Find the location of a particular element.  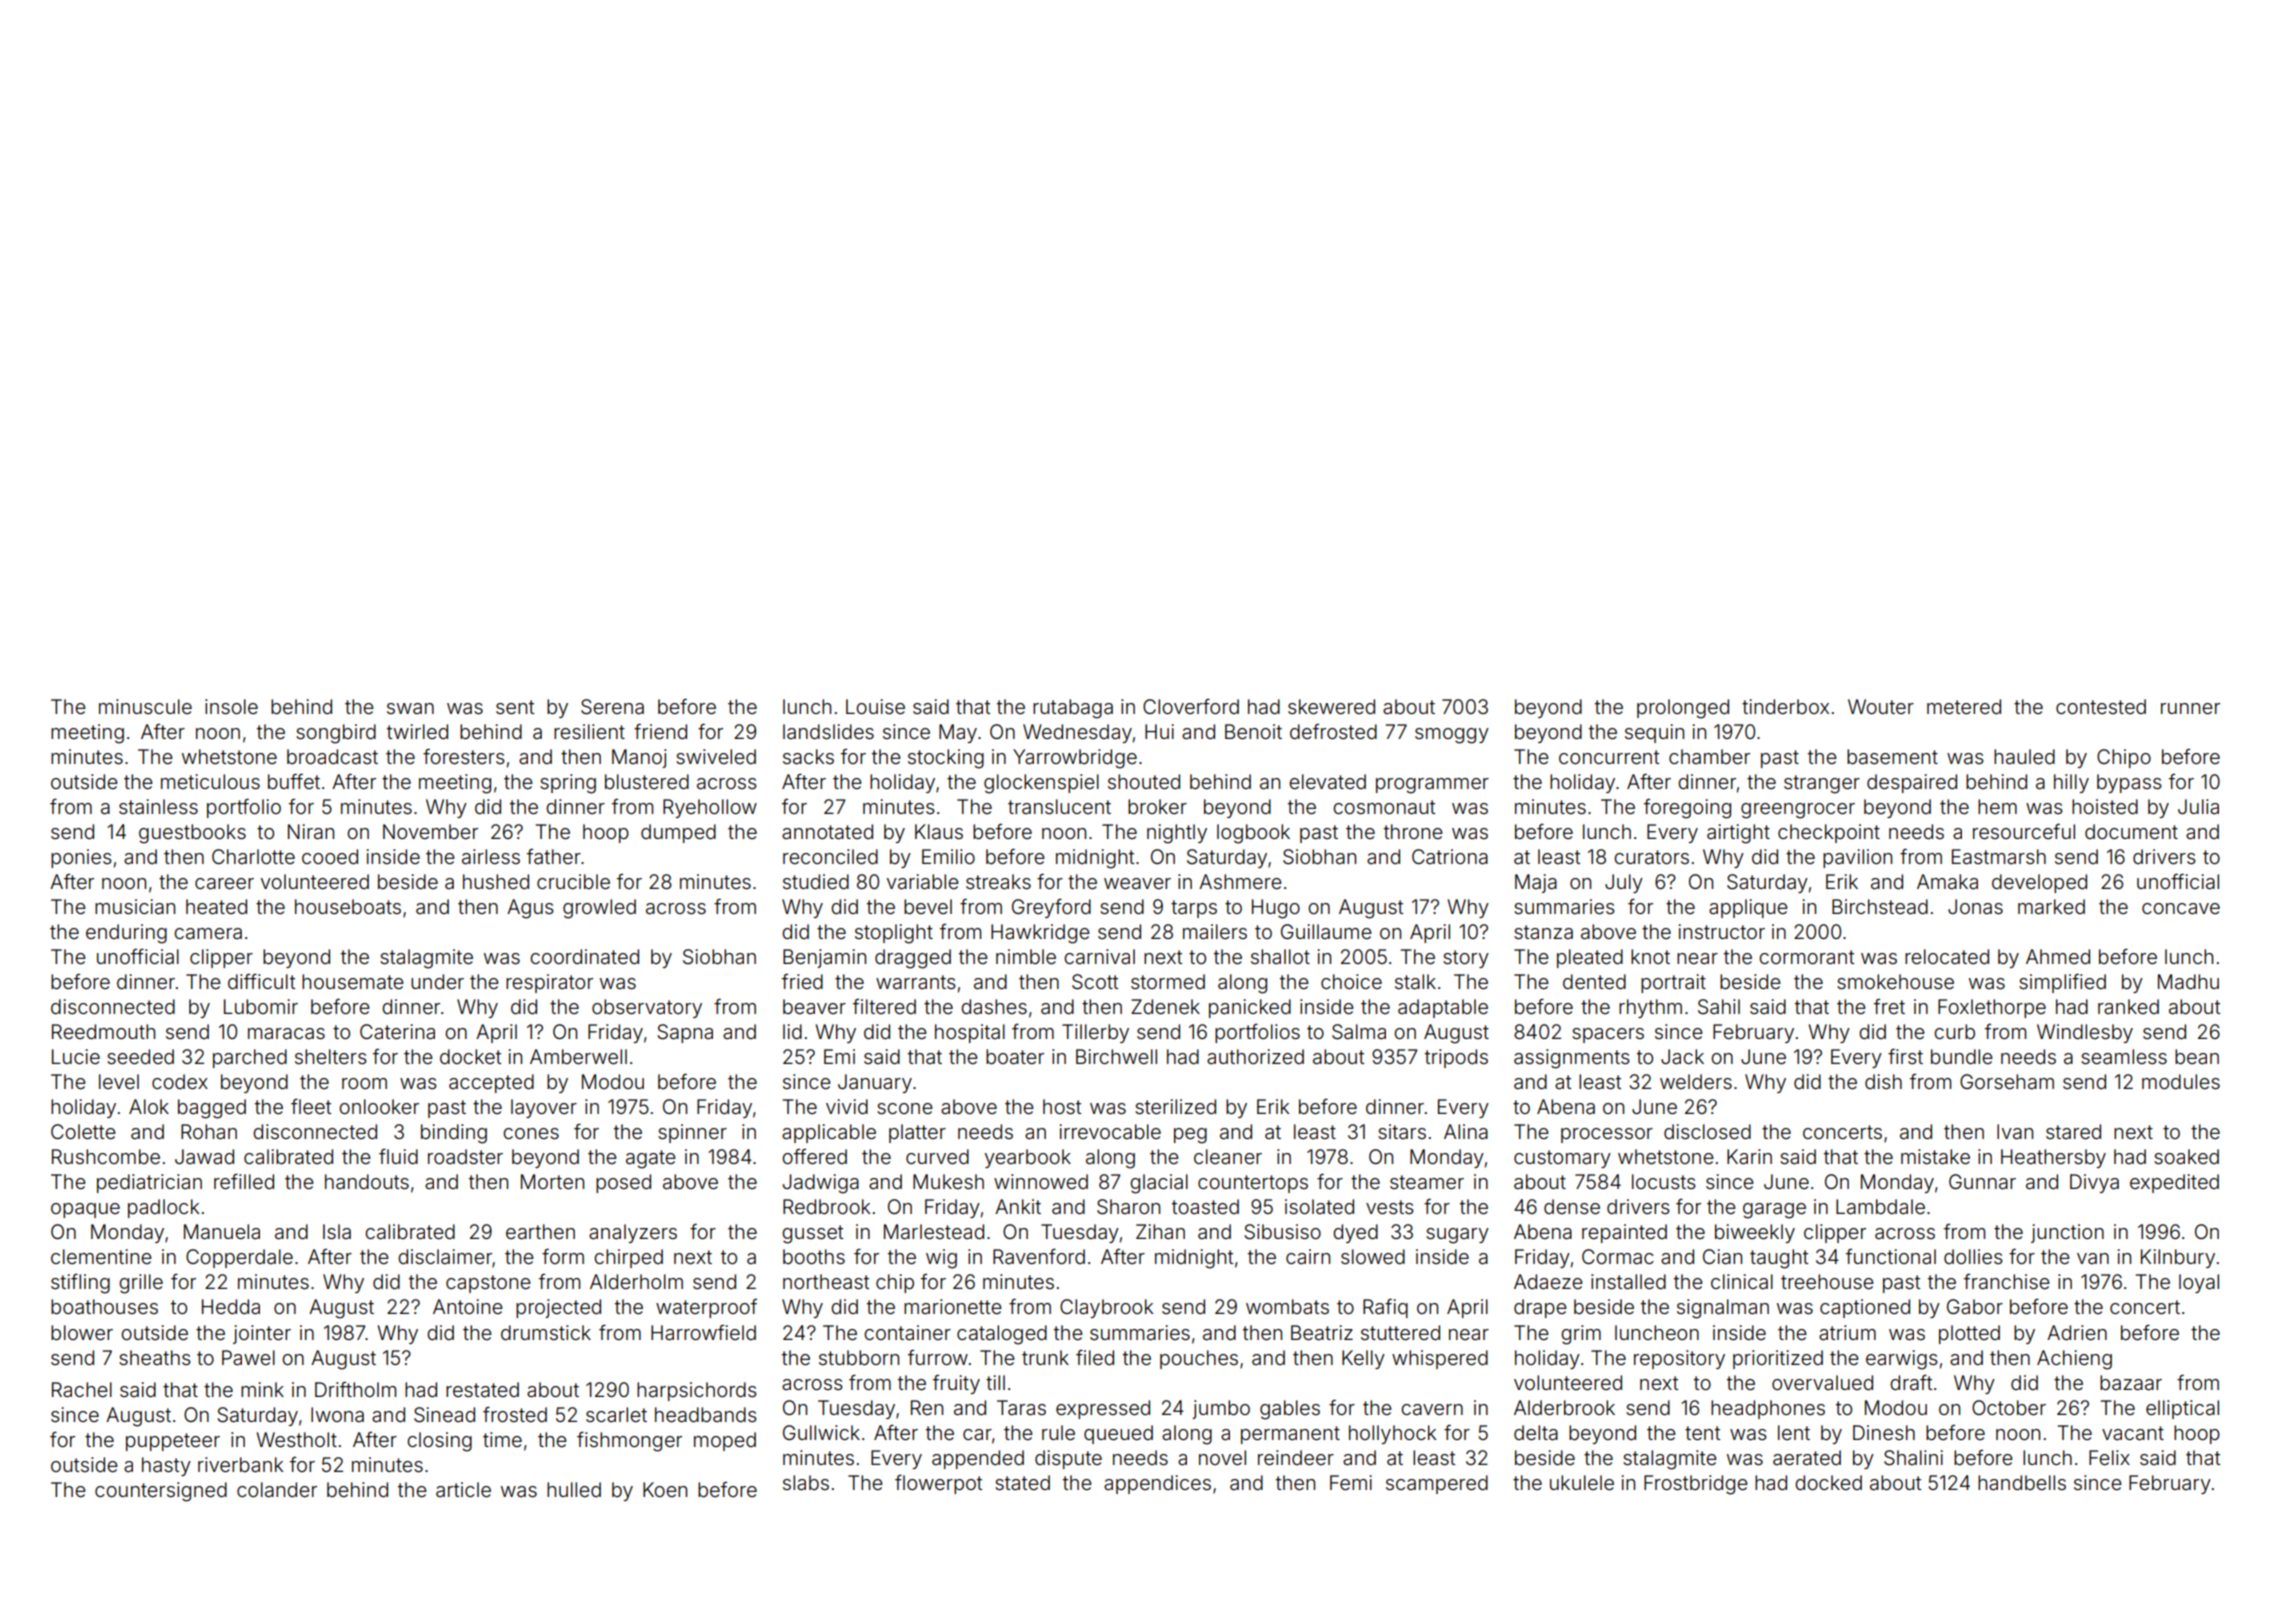

blustered is located at coordinates (647, 781).
